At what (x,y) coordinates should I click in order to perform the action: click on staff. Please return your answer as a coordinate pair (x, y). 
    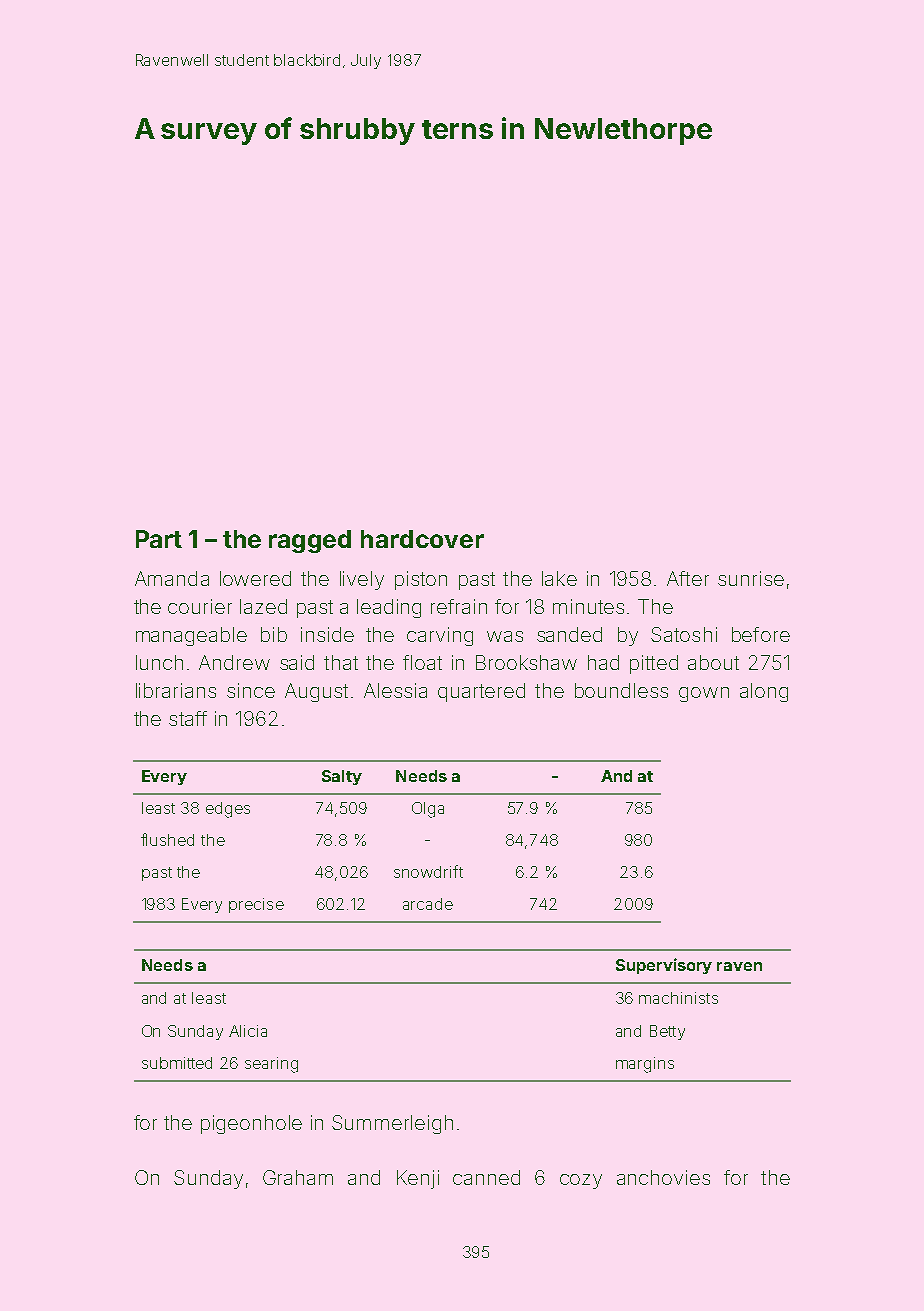
    Looking at the image, I should click on (188, 718).
